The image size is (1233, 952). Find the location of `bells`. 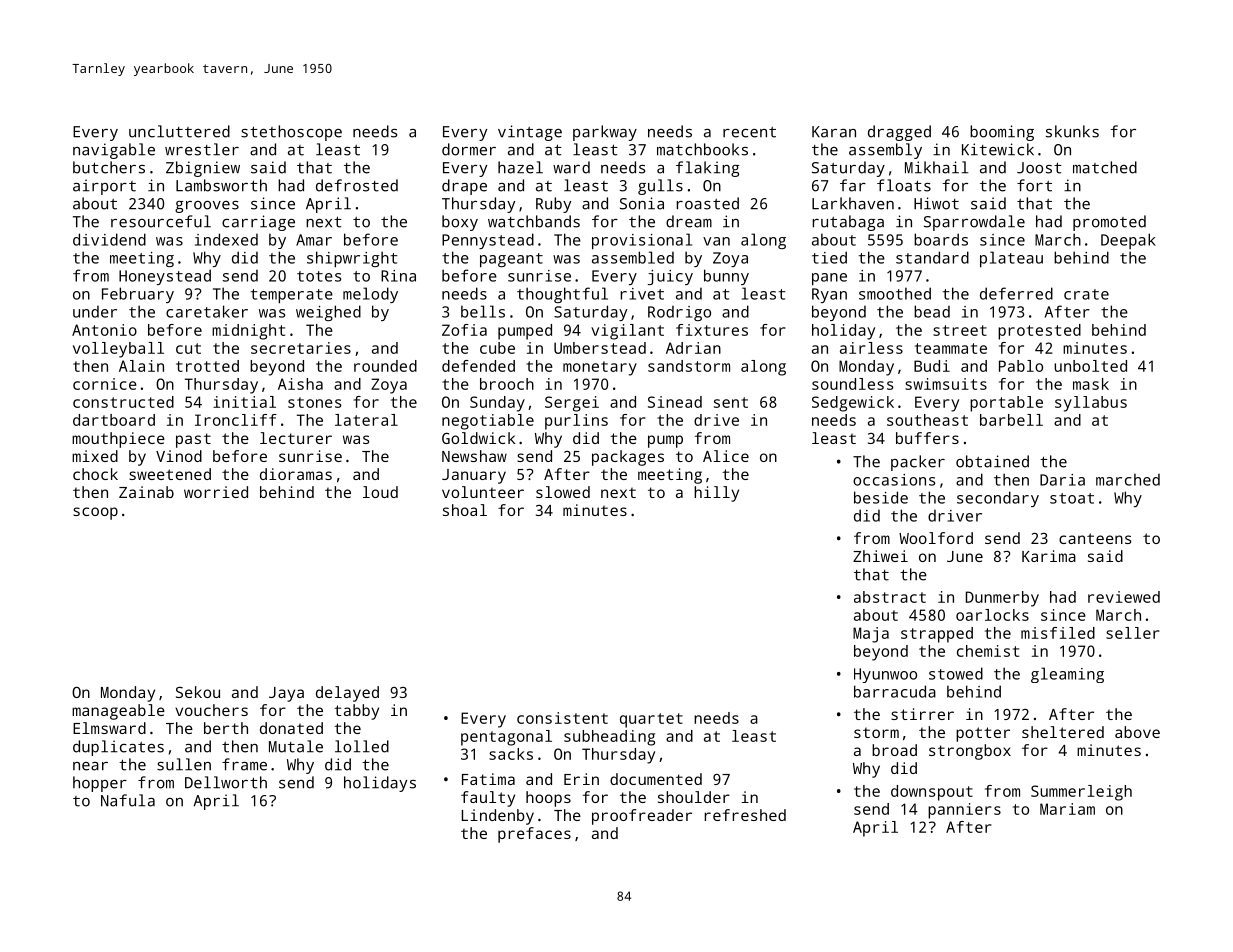

bells is located at coordinates (483, 311).
